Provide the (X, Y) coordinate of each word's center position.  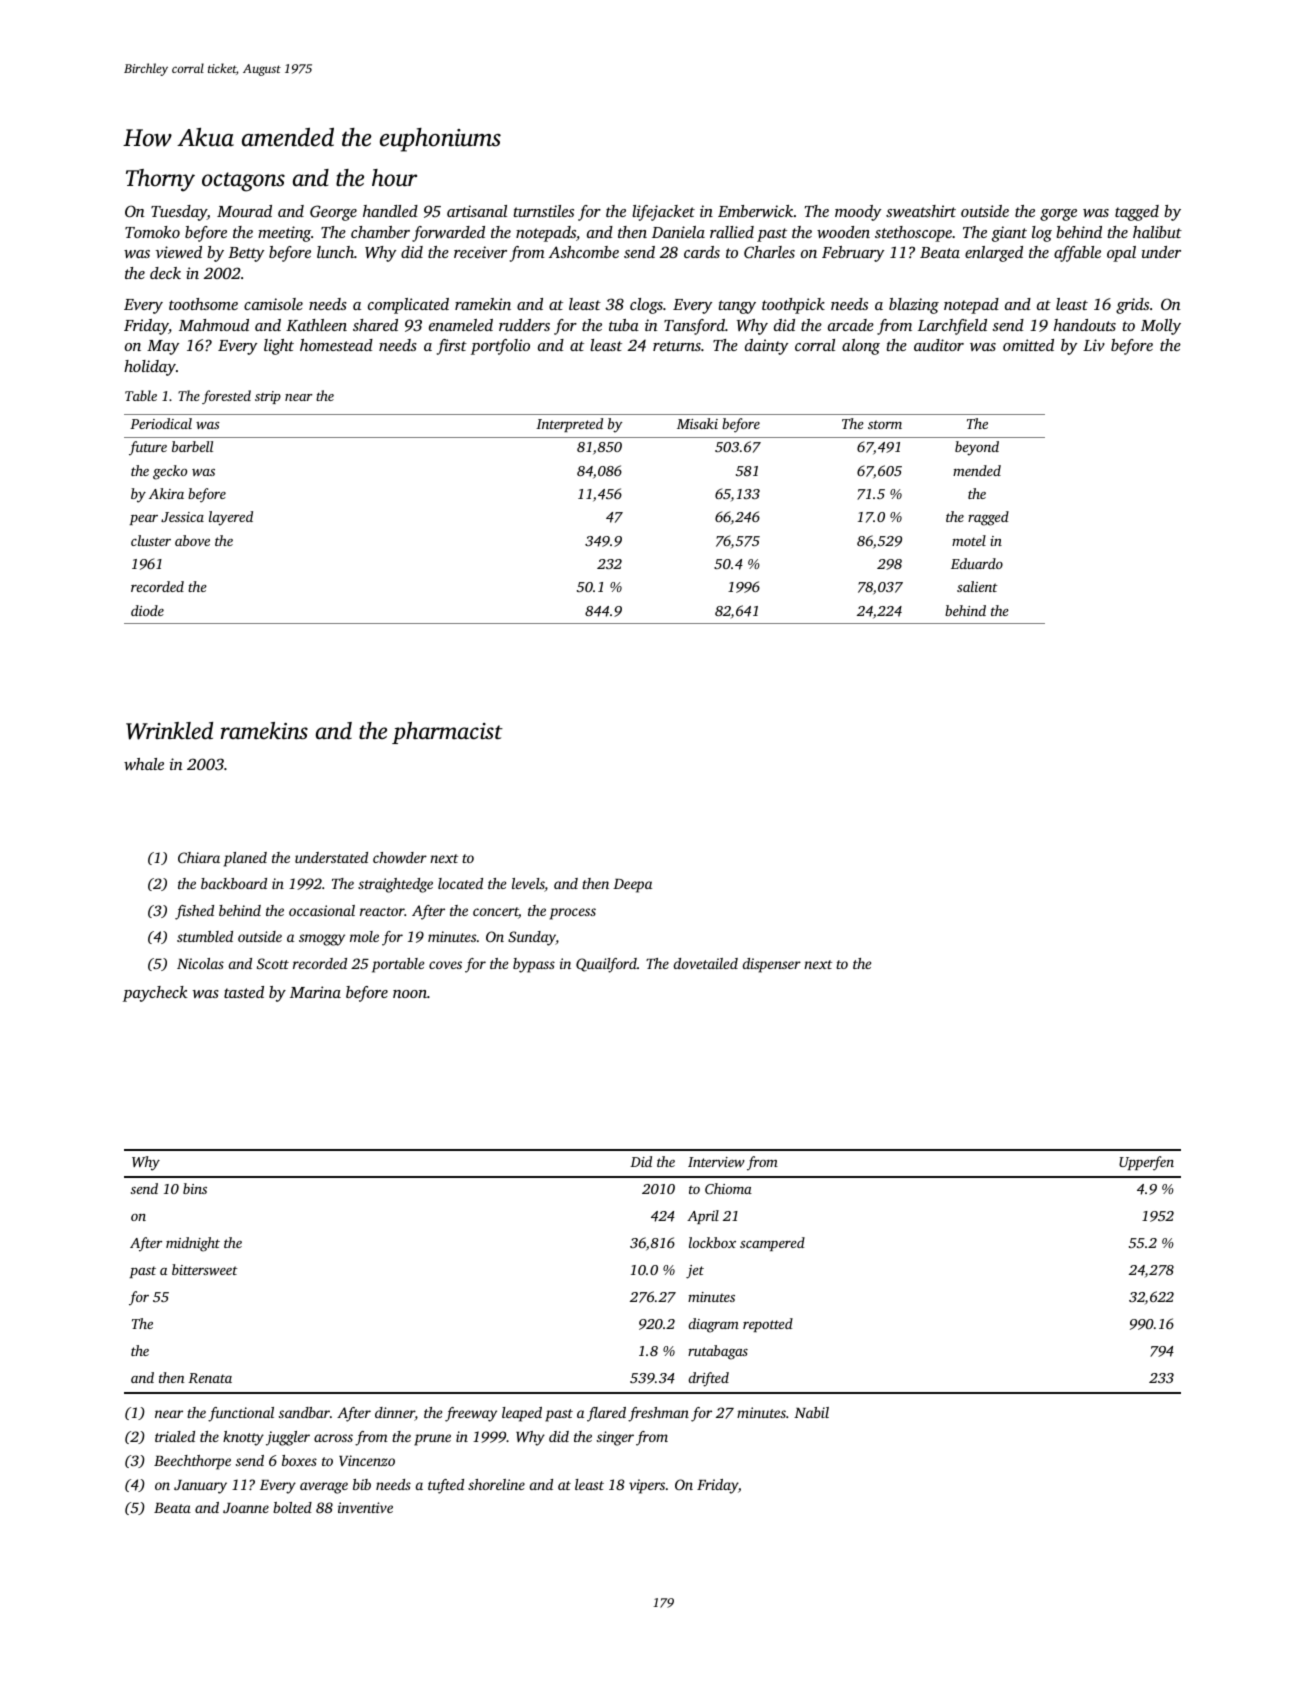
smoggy (322, 940)
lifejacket (663, 213)
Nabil (811, 1412)
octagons (243, 182)
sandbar (304, 1412)
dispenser (772, 965)
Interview (716, 1162)
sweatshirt (921, 211)
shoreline (496, 1484)
